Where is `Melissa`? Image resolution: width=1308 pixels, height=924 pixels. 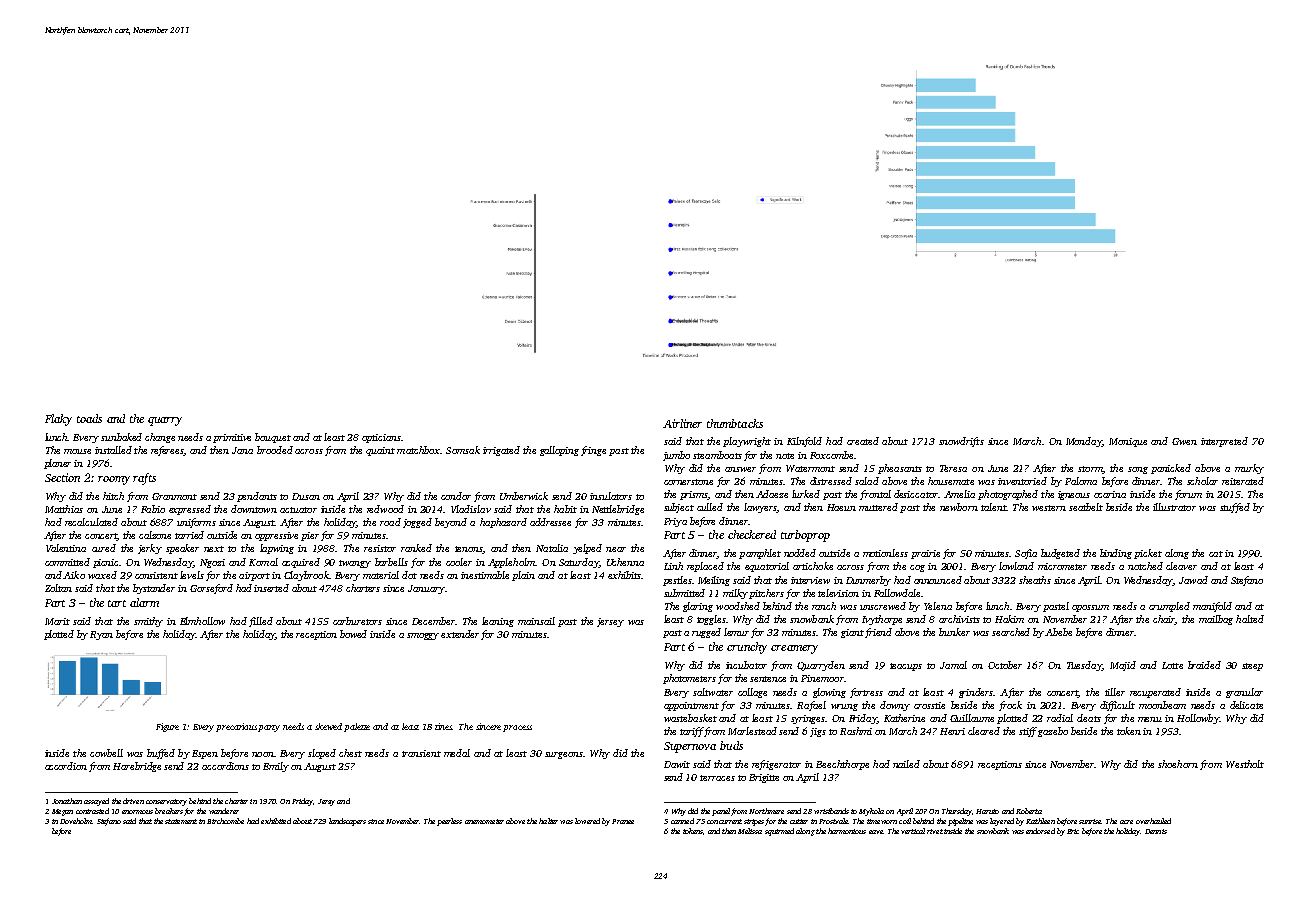
Melissa is located at coordinates (750, 831).
